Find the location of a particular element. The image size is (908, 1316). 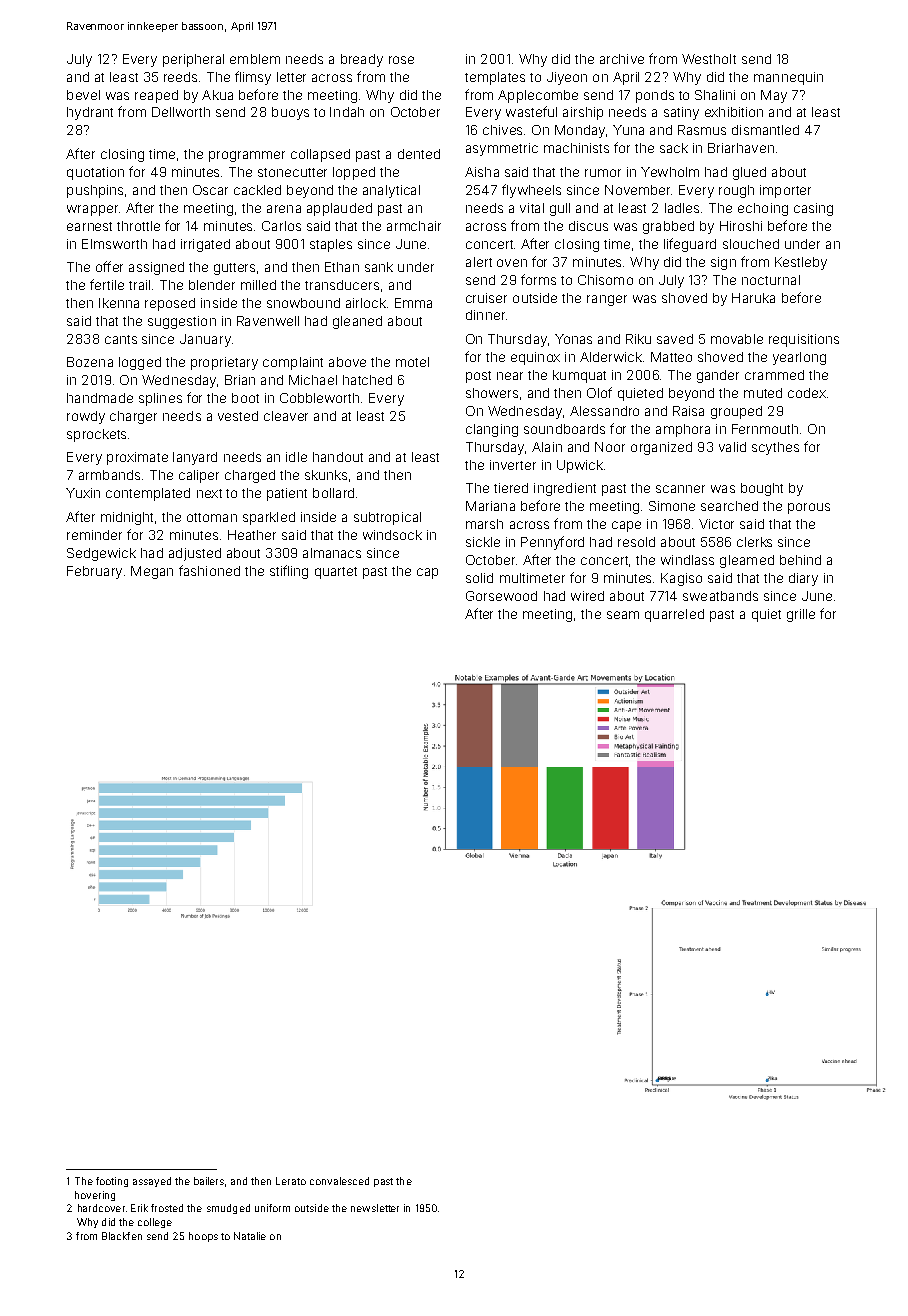

Megan is located at coordinates (152, 572).
